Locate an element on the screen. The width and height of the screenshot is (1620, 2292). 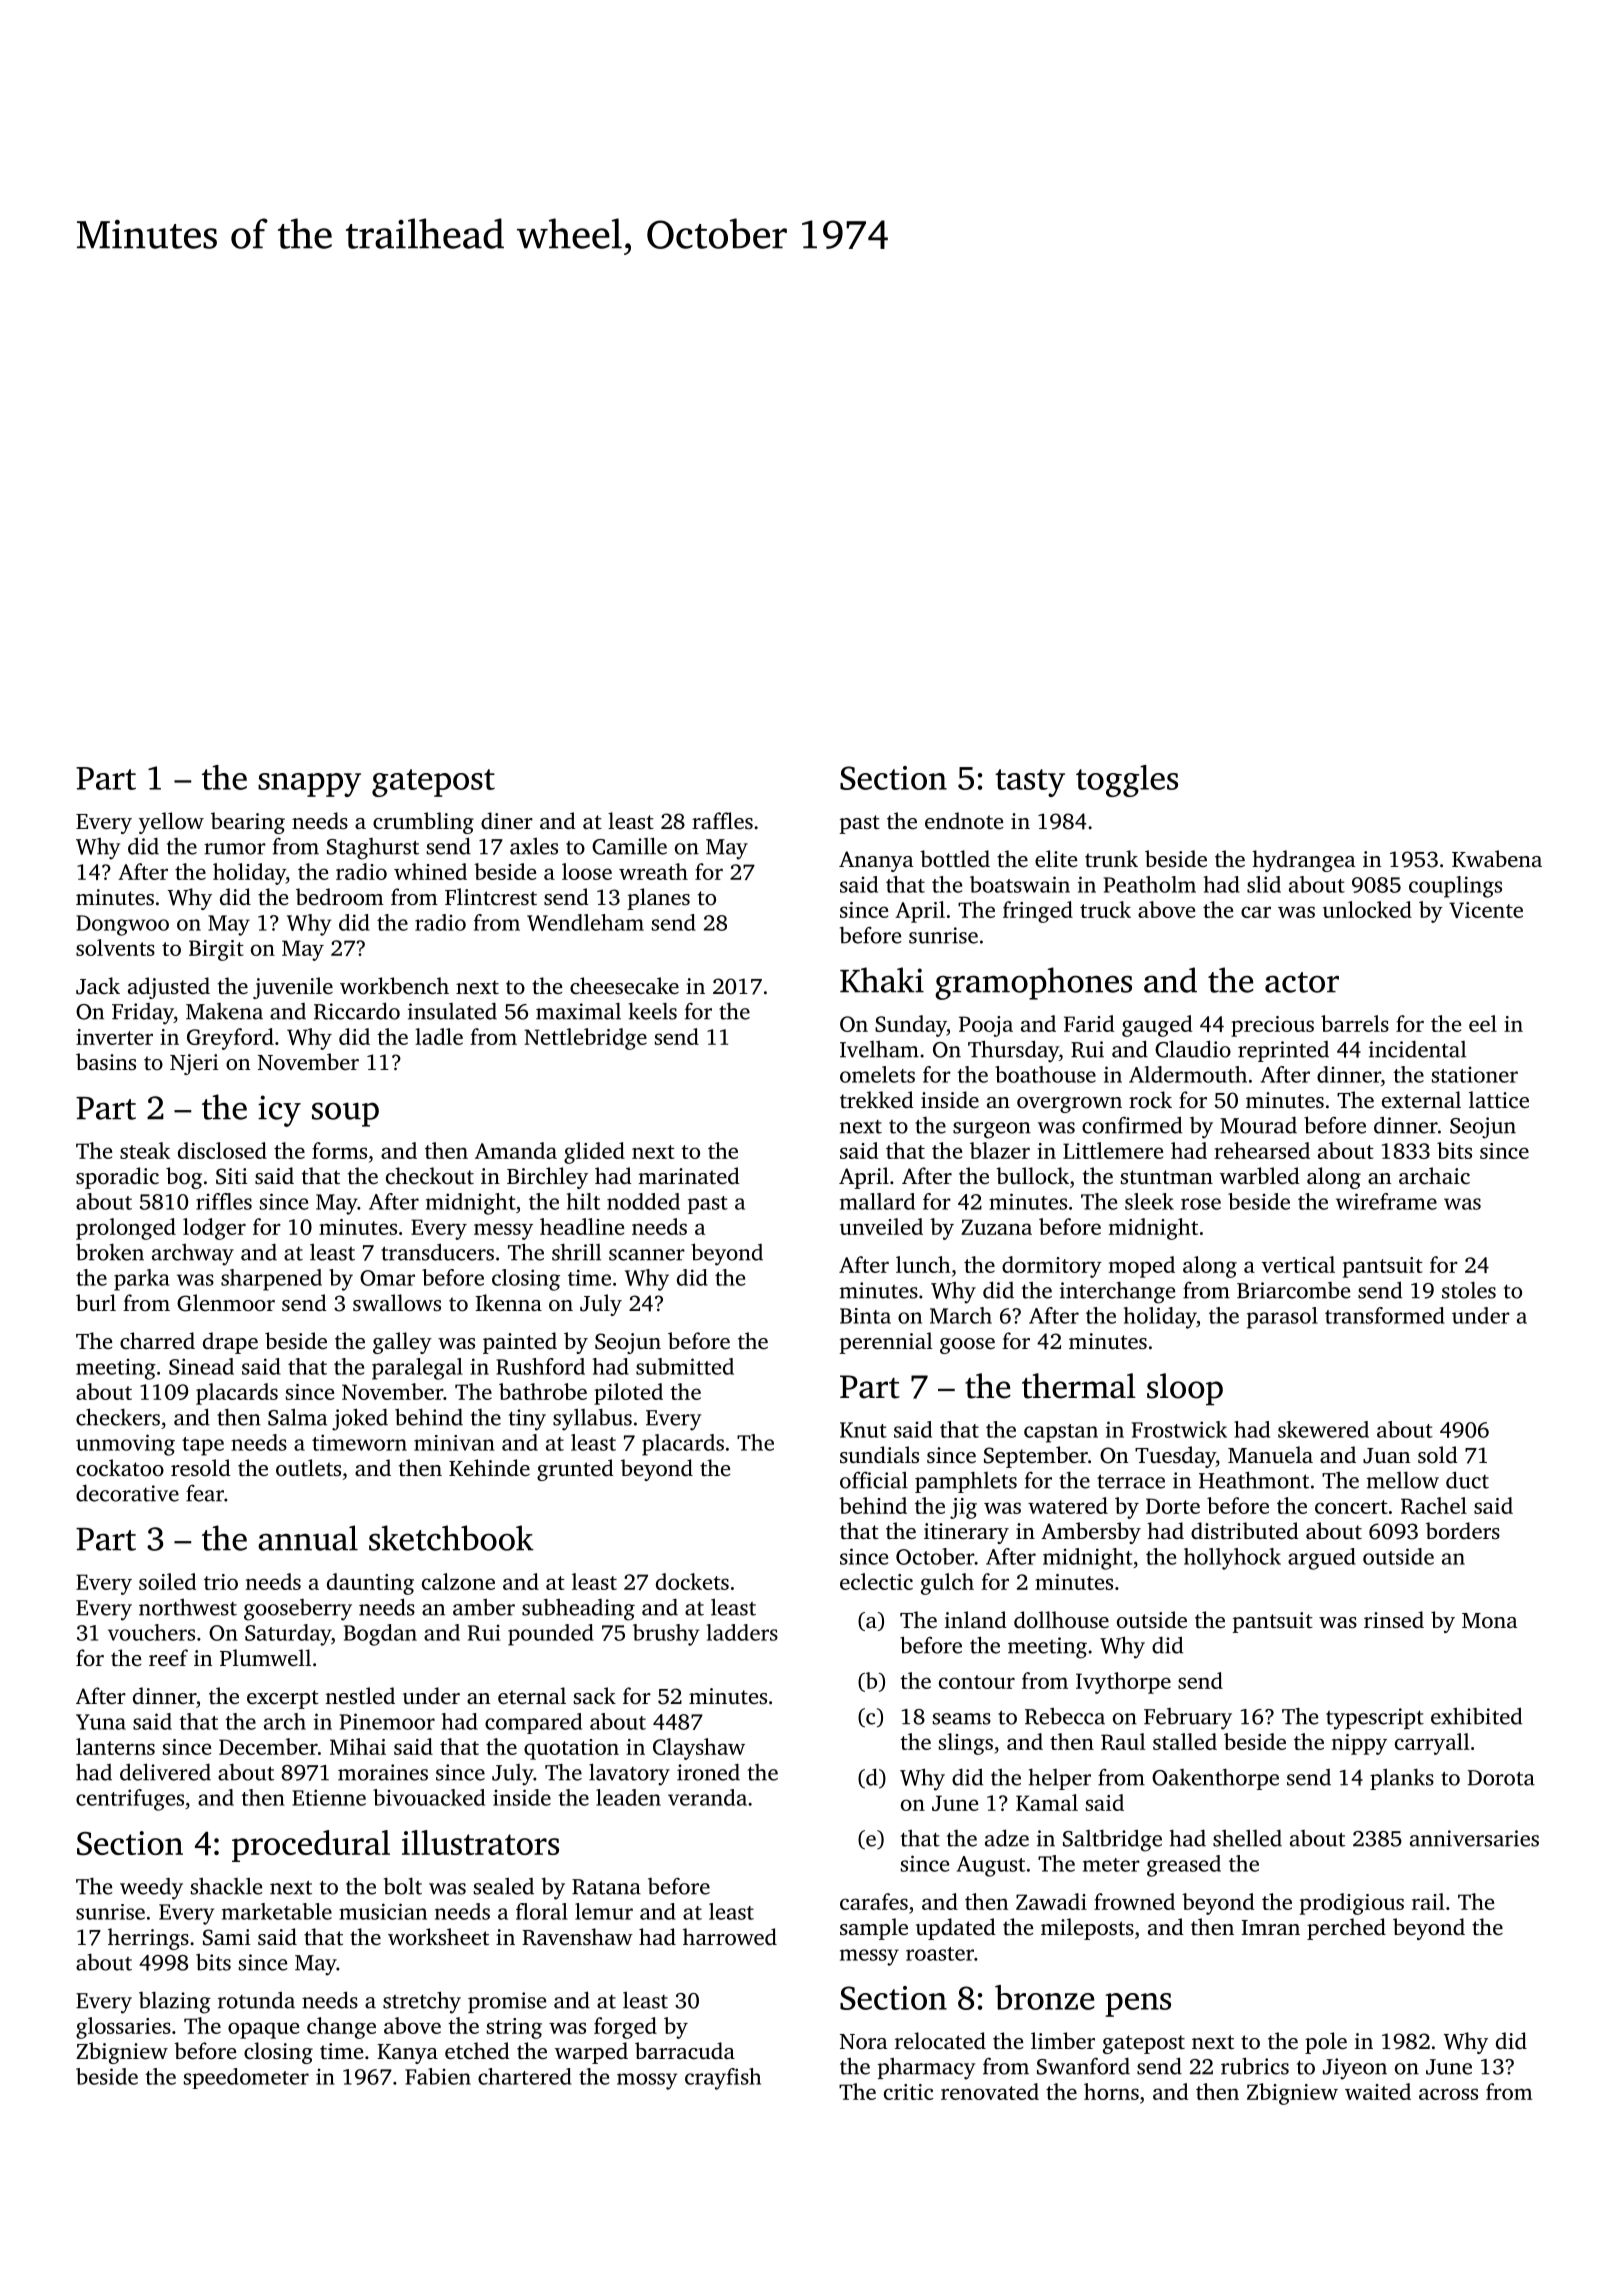
bronze is located at coordinates (1045, 1997).
